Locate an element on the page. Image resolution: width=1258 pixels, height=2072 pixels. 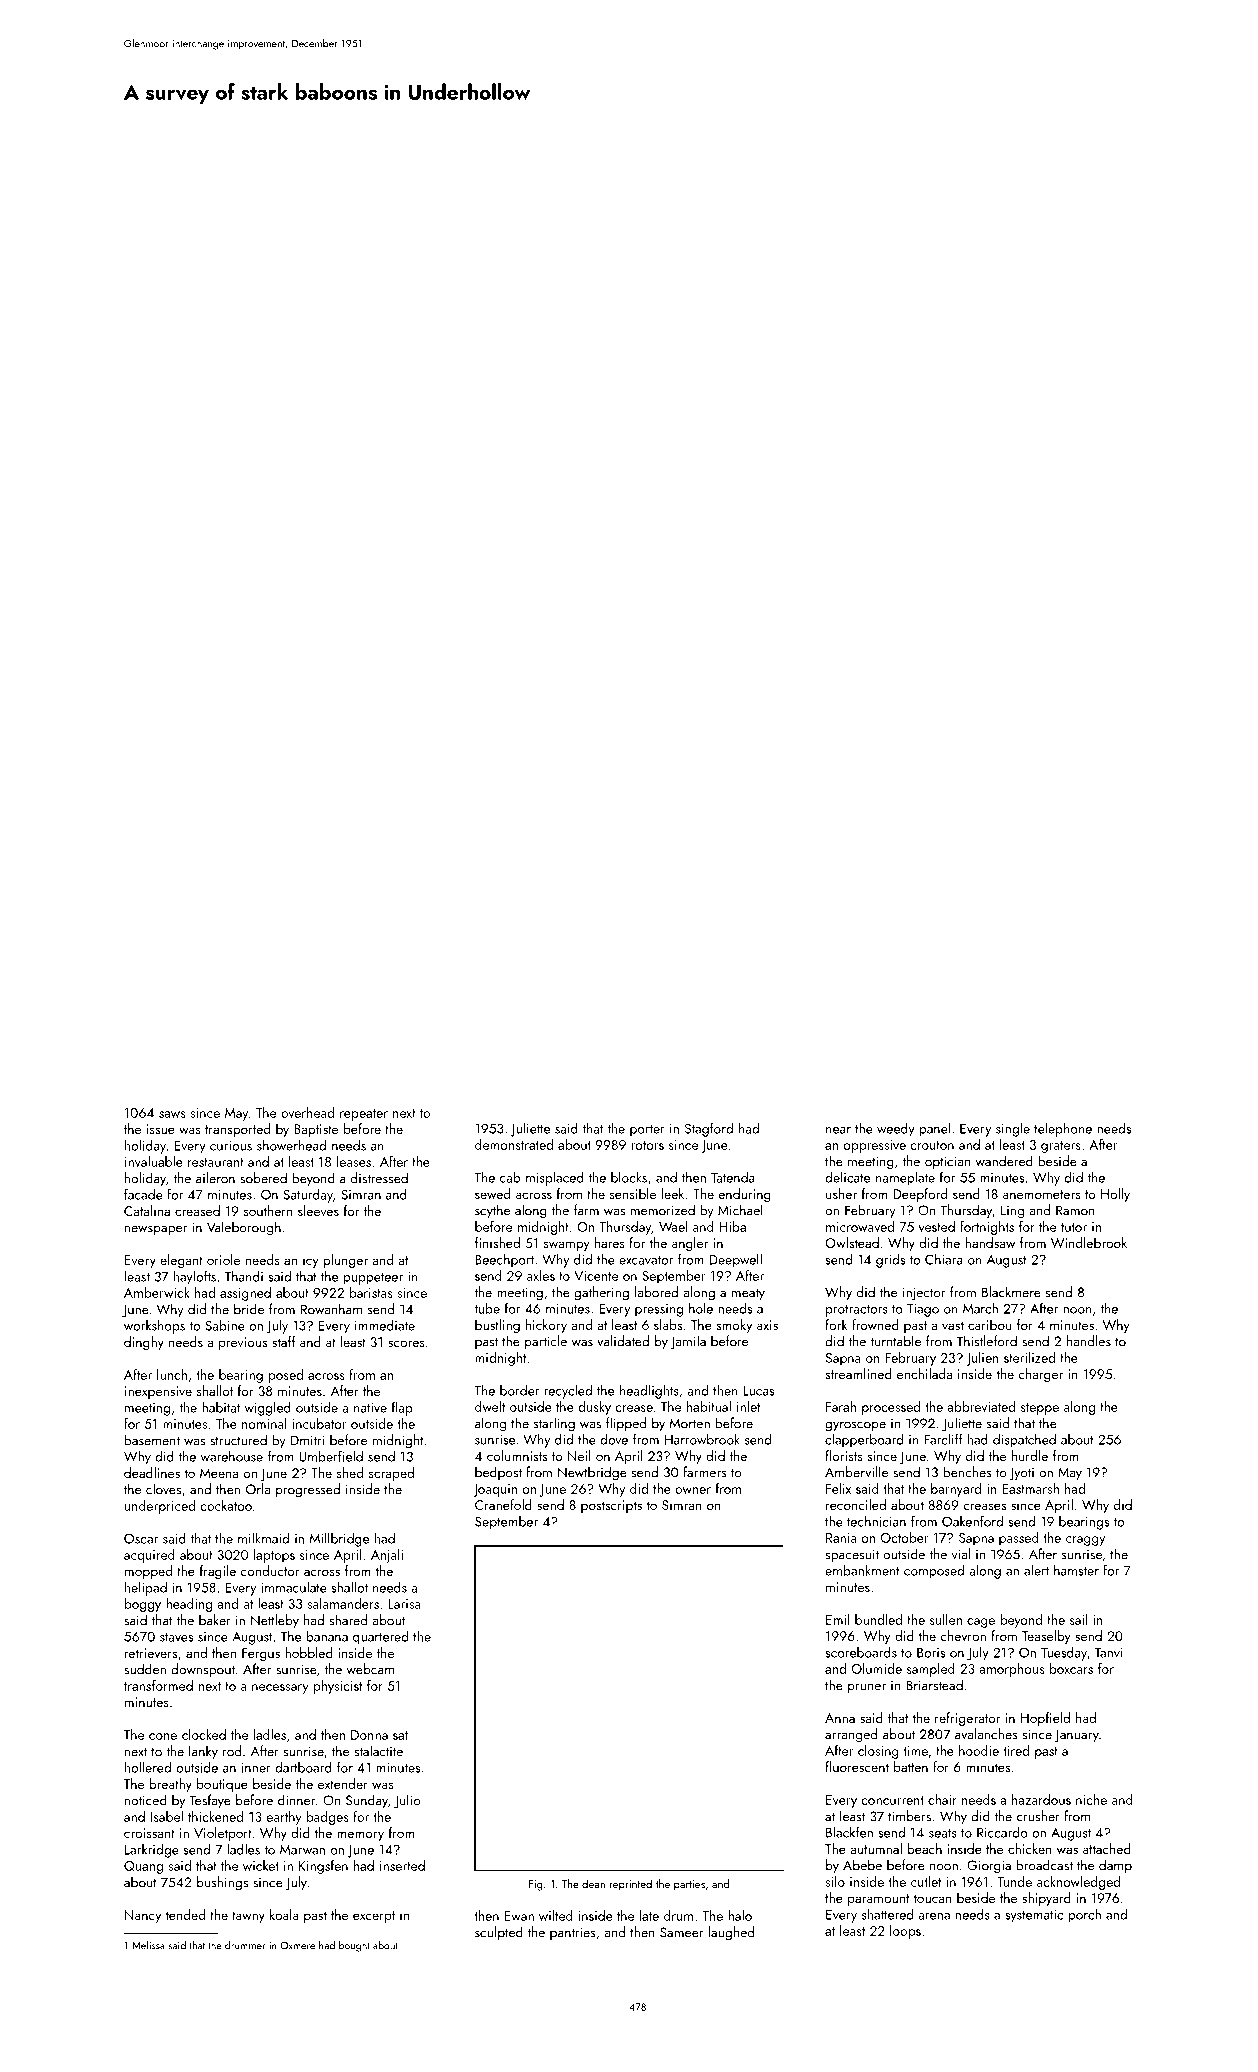
Kingsfen is located at coordinates (323, 1867).
